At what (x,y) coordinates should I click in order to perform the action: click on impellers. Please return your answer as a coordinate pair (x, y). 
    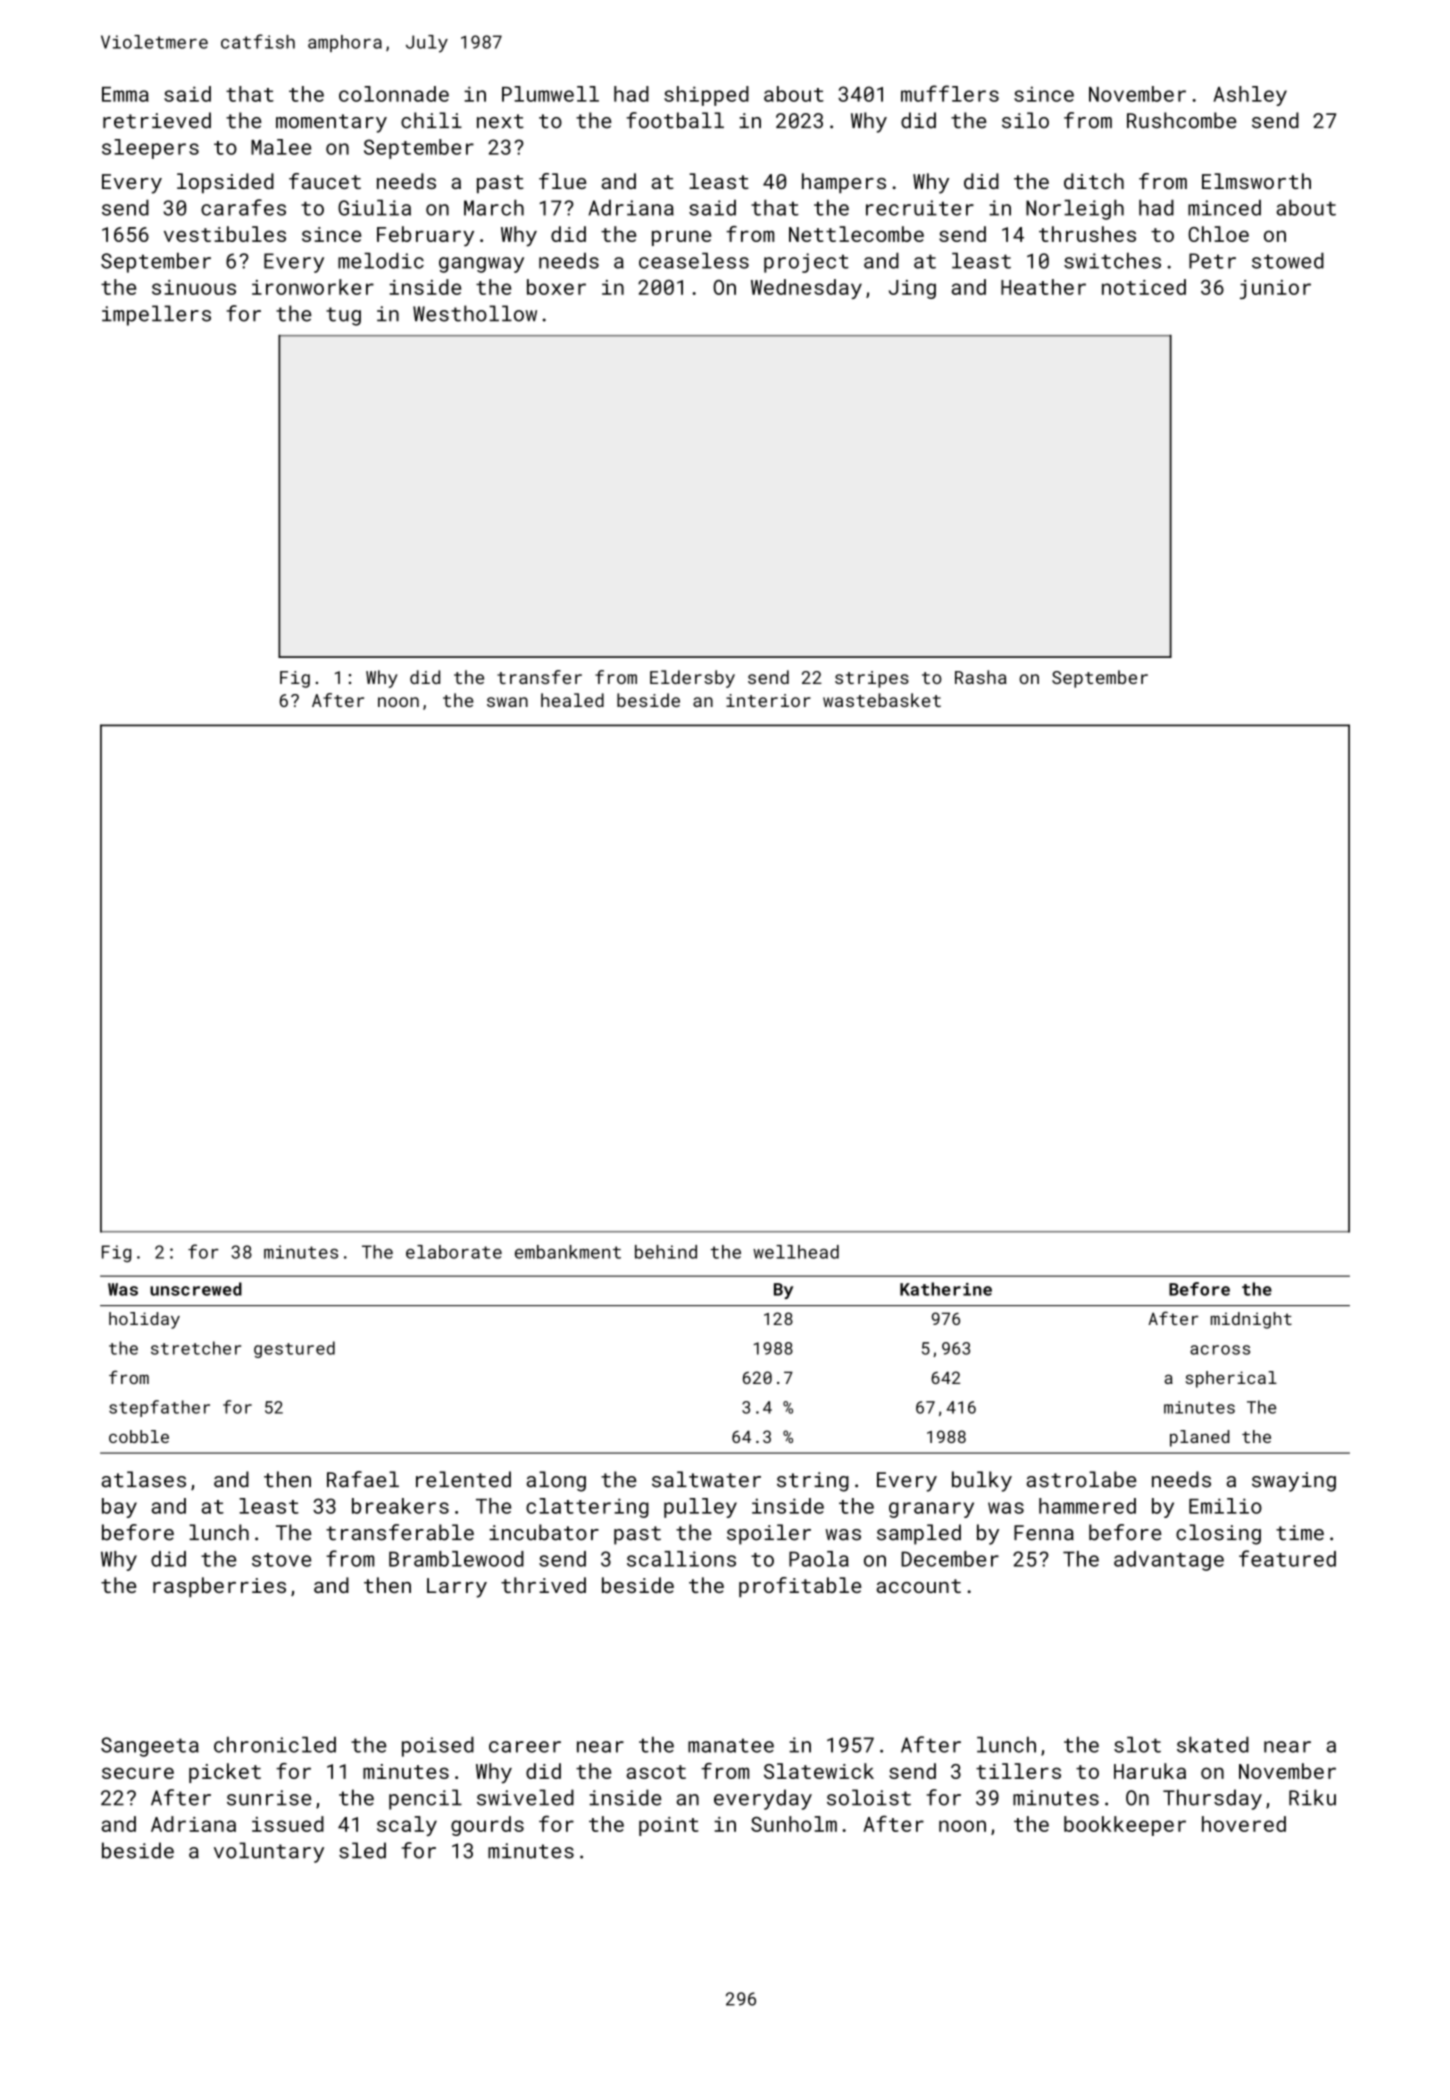
    Looking at the image, I should click on (156, 315).
